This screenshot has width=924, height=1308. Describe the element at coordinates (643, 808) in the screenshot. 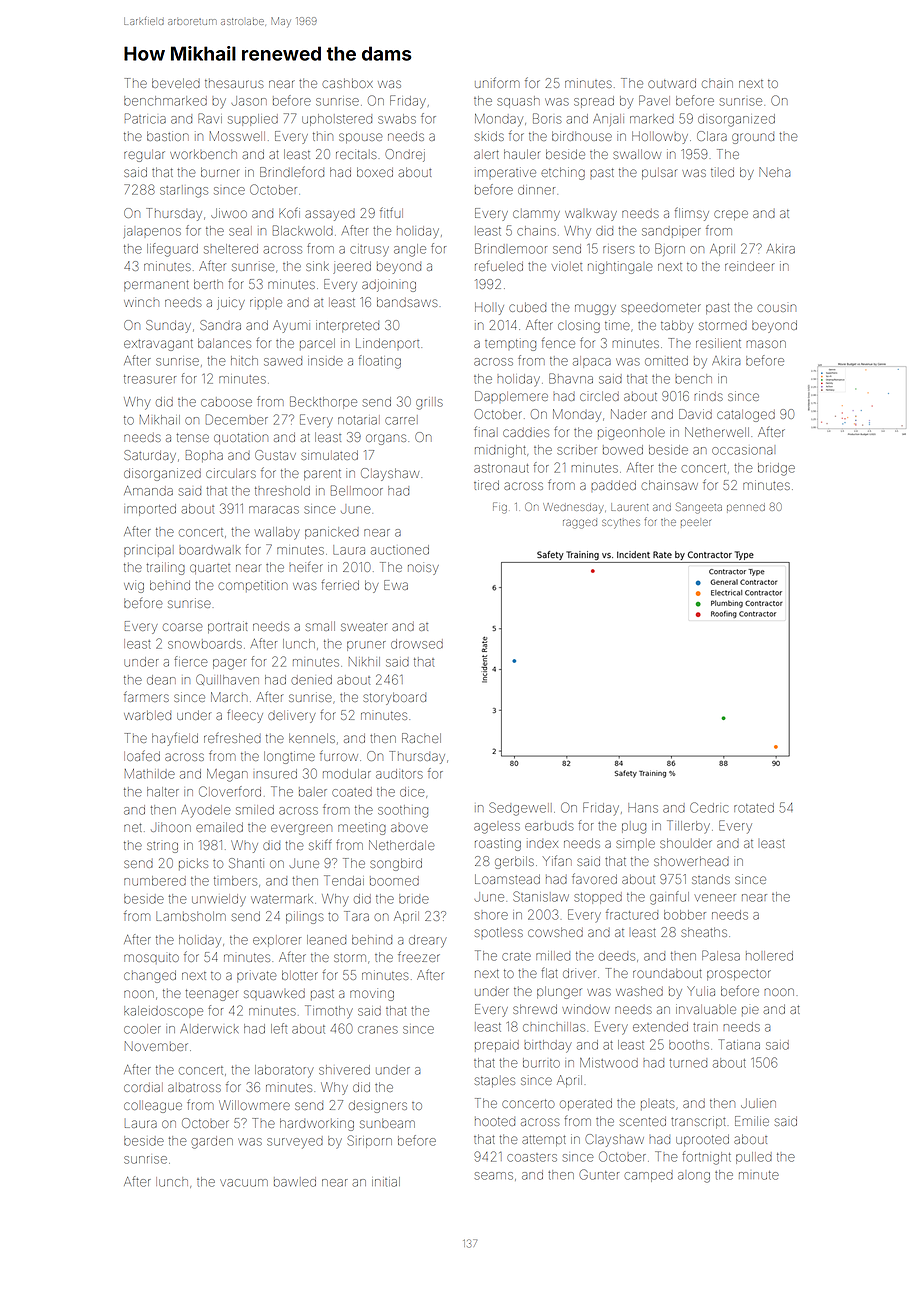

I see `Hans` at that location.
